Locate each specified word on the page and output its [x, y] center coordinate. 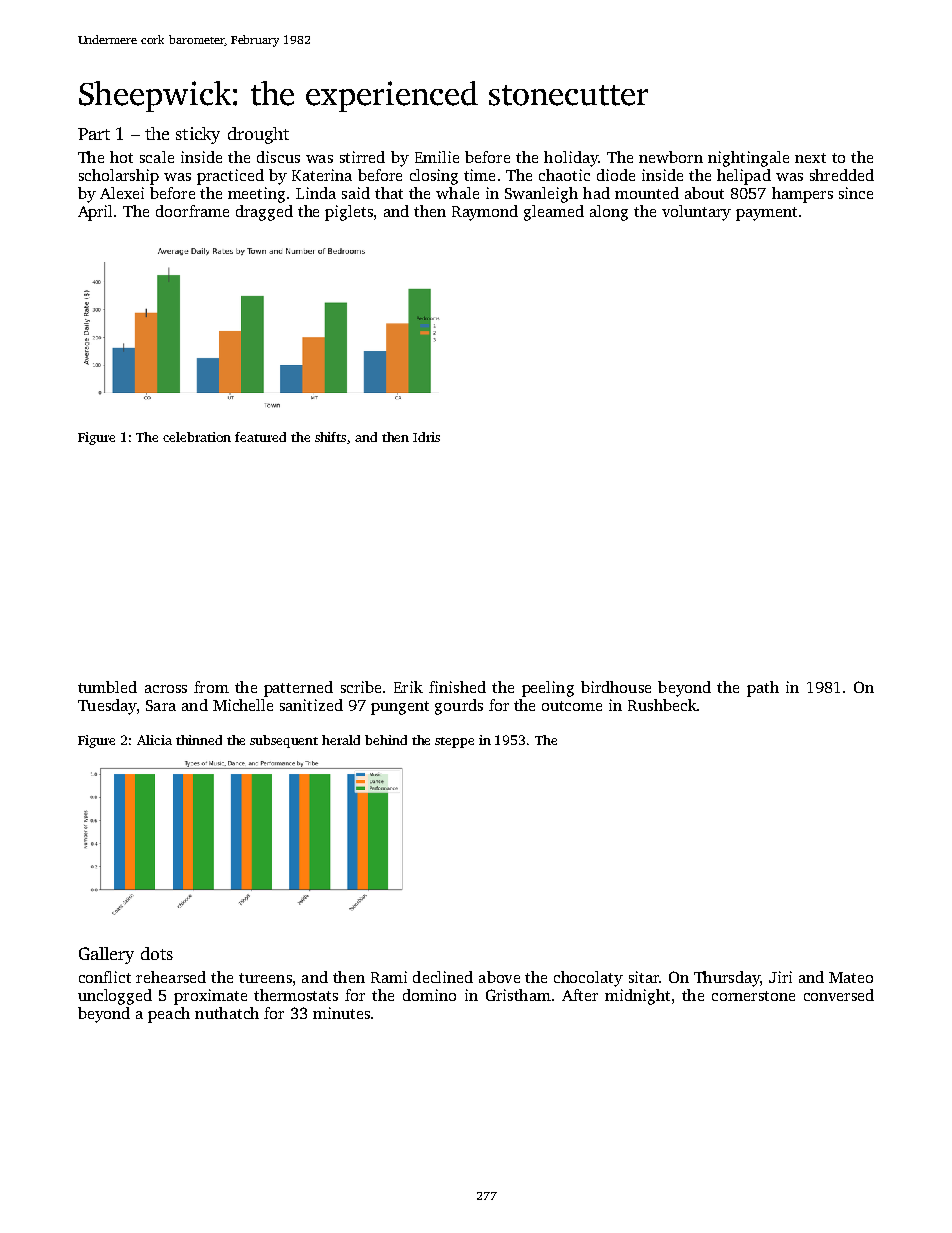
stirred [362, 157]
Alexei [122, 193]
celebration [197, 437]
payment [766, 214]
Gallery [106, 955]
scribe [361, 687]
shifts [330, 437]
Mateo [851, 977]
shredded [842, 175]
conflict [105, 977]
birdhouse [616, 687]
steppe [454, 742]
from [211, 687]
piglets [349, 213]
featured [260, 437]
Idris [426, 437]
